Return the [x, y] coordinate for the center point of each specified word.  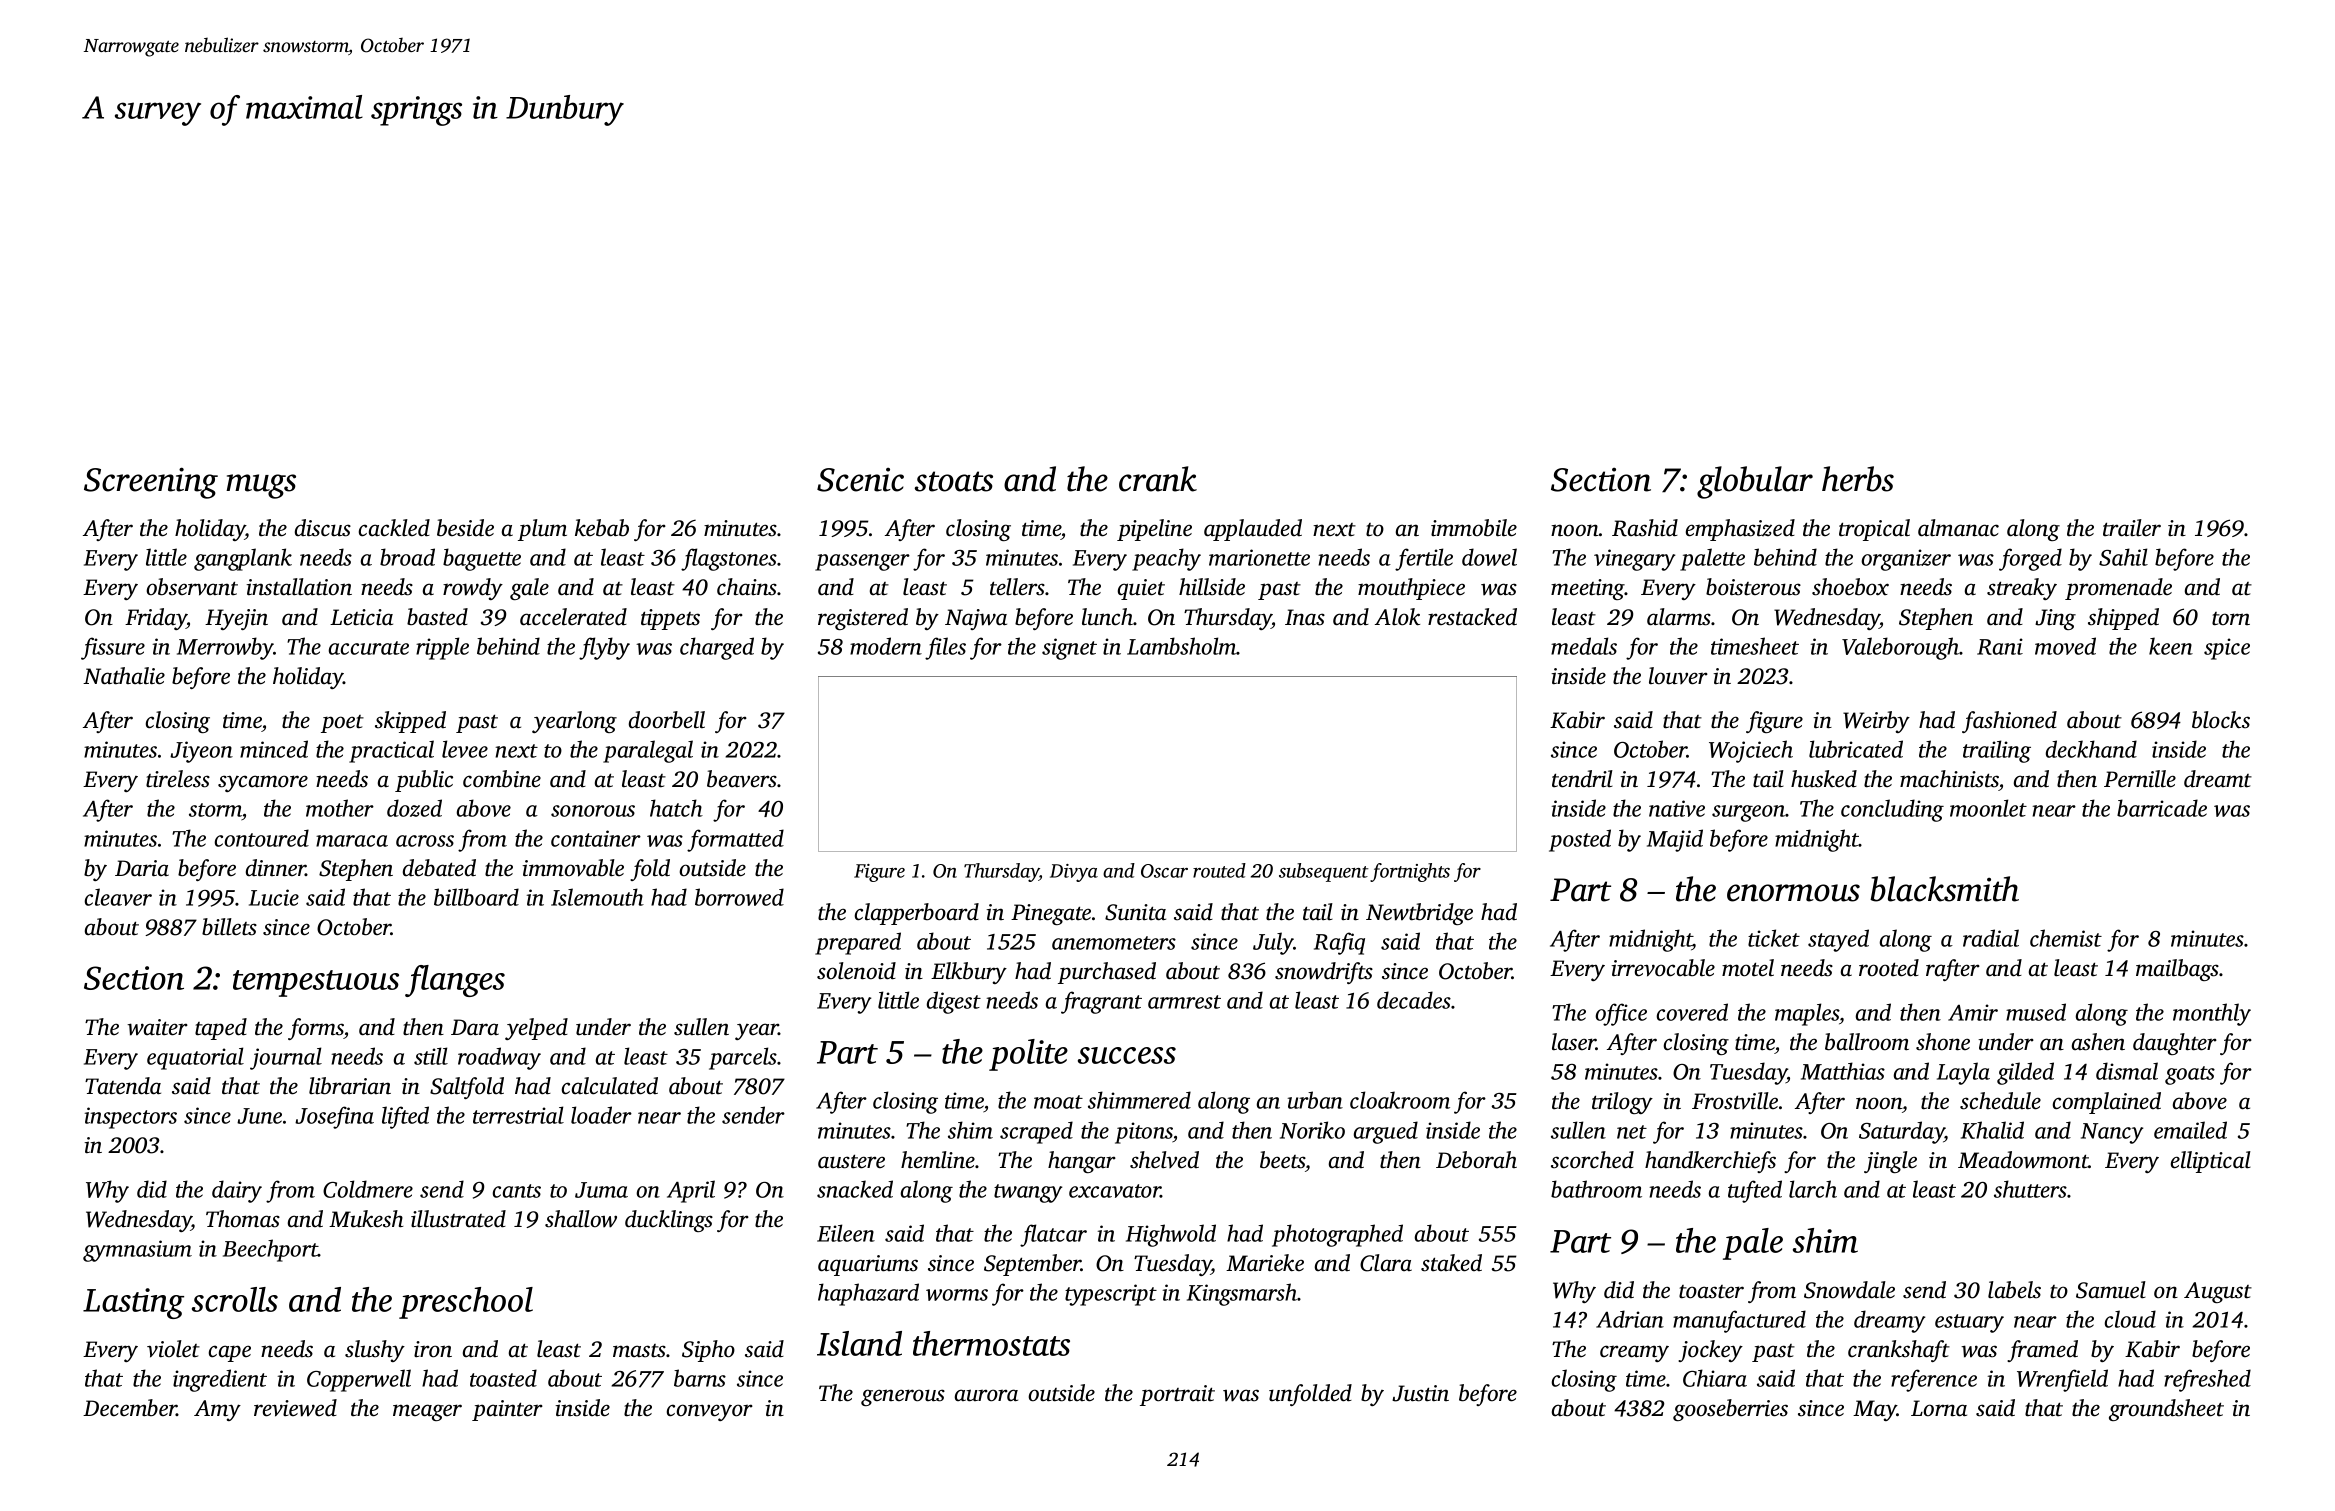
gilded [2025, 1073]
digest [954, 1002]
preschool [466, 1303]
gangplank [243, 559]
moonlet [1988, 808]
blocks [2221, 720]
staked [1451, 1263]
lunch [1107, 617]
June [259, 1116]
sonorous [593, 811]
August [2218, 1292]
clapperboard [917, 914]
